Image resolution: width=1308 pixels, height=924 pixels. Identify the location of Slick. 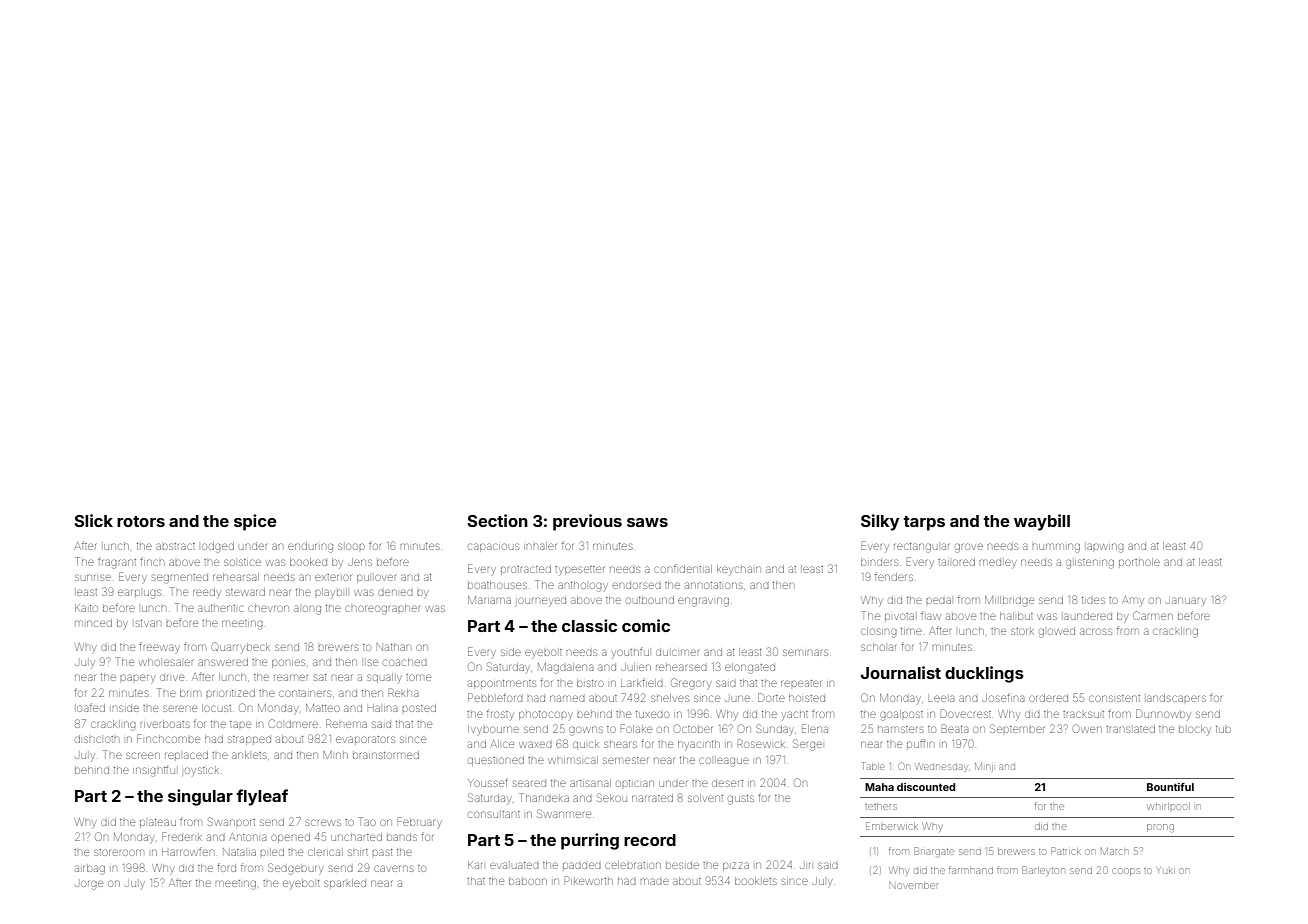
(93, 520).
